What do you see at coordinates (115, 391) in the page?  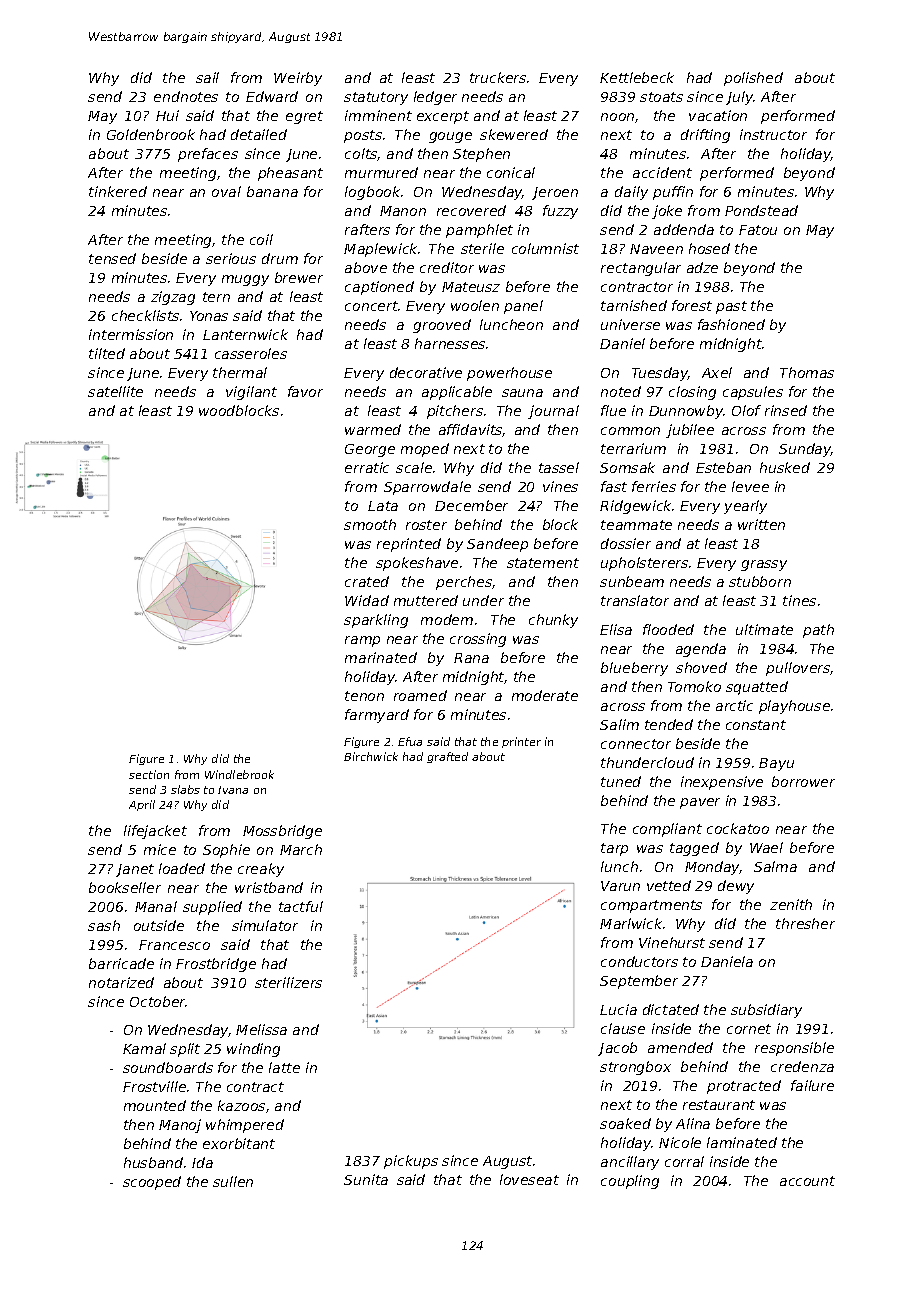 I see `satellite` at bounding box center [115, 391].
